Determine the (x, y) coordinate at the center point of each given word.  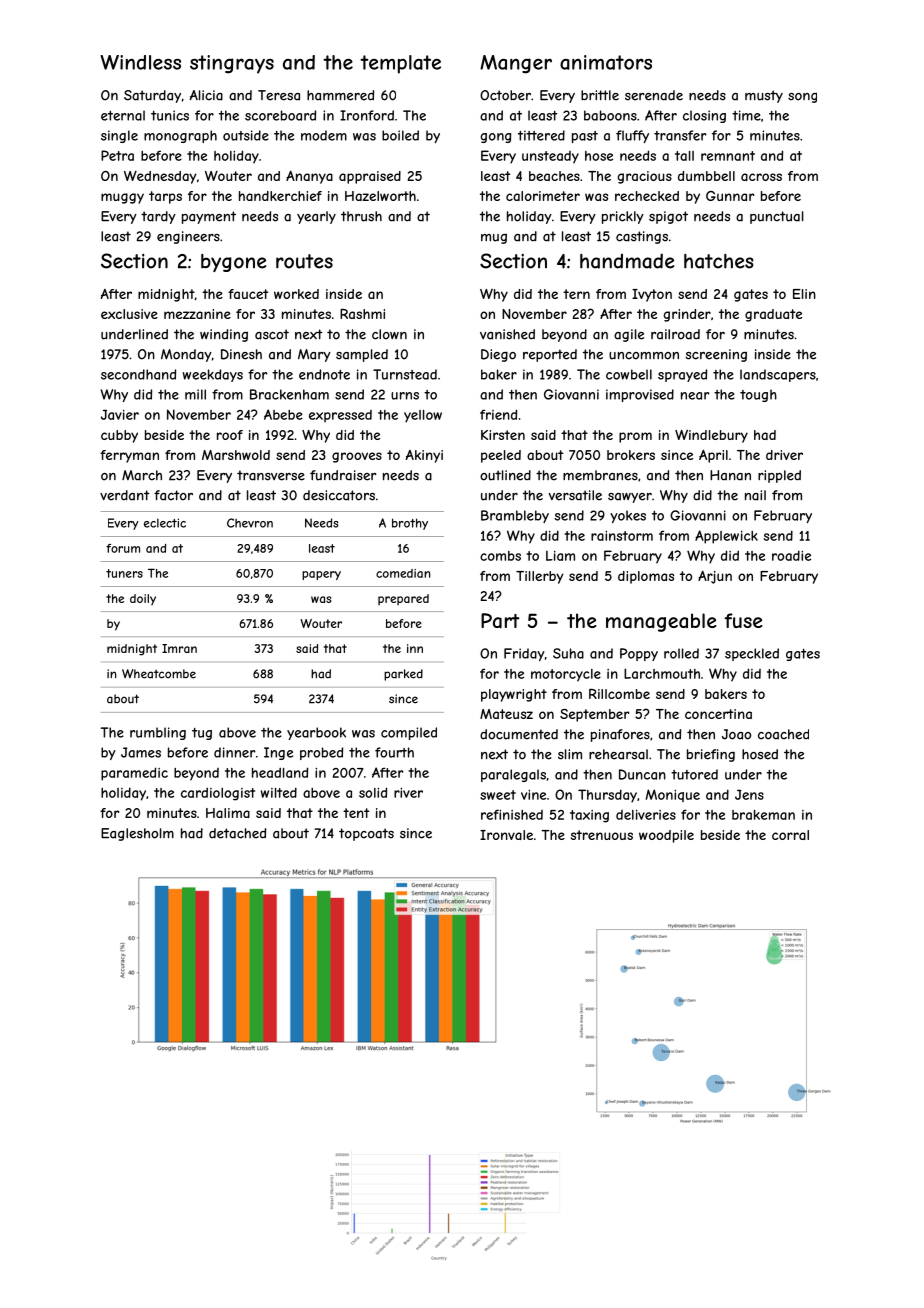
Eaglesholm (137, 834)
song (802, 97)
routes (304, 261)
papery (321, 575)
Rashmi (362, 314)
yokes (628, 516)
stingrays (232, 64)
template (400, 64)
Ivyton (652, 295)
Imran (179, 648)
